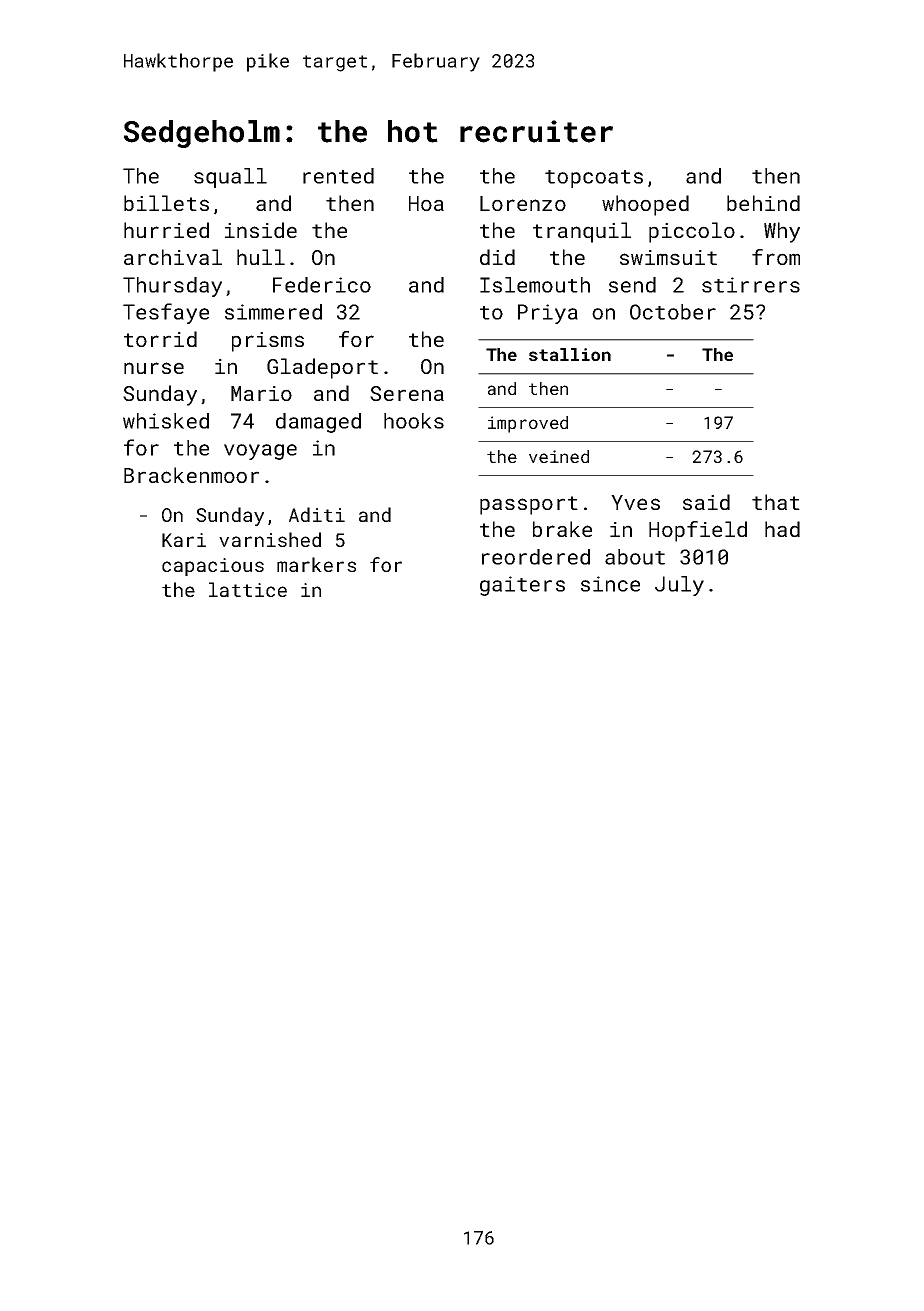 The height and width of the screenshot is (1311, 924). What do you see at coordinates (679, 586) in the screenshot?
I see `July` at bounding box center [679, 586].
